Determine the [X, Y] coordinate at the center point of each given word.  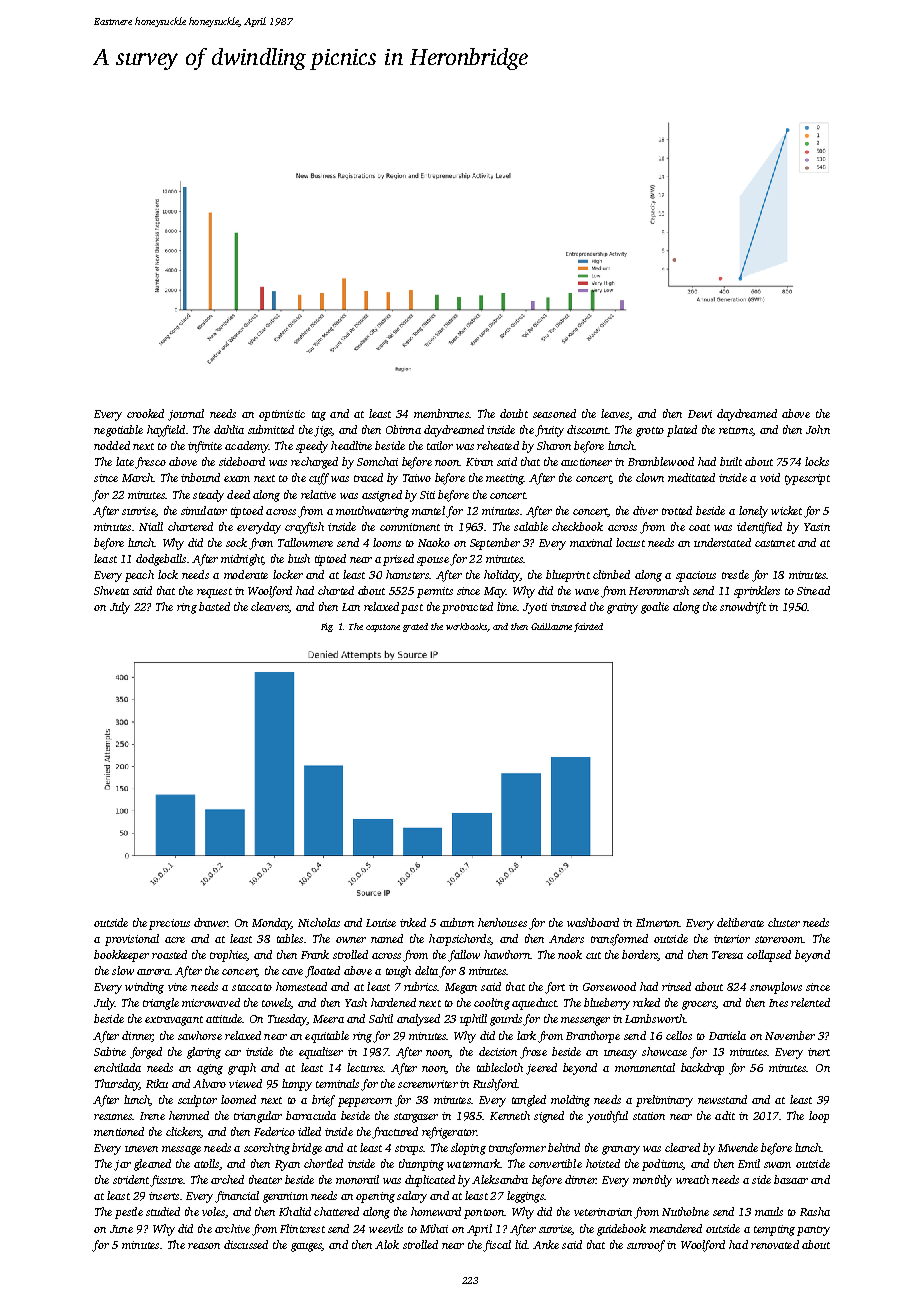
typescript [807, 479]
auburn [457, 922]
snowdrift [743, 608]
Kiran [479, 462]
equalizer [321, 1053]
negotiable [118, 431]
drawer [211, 922]
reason [204, 1246]
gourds [506, 1020]
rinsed [676, 986]
